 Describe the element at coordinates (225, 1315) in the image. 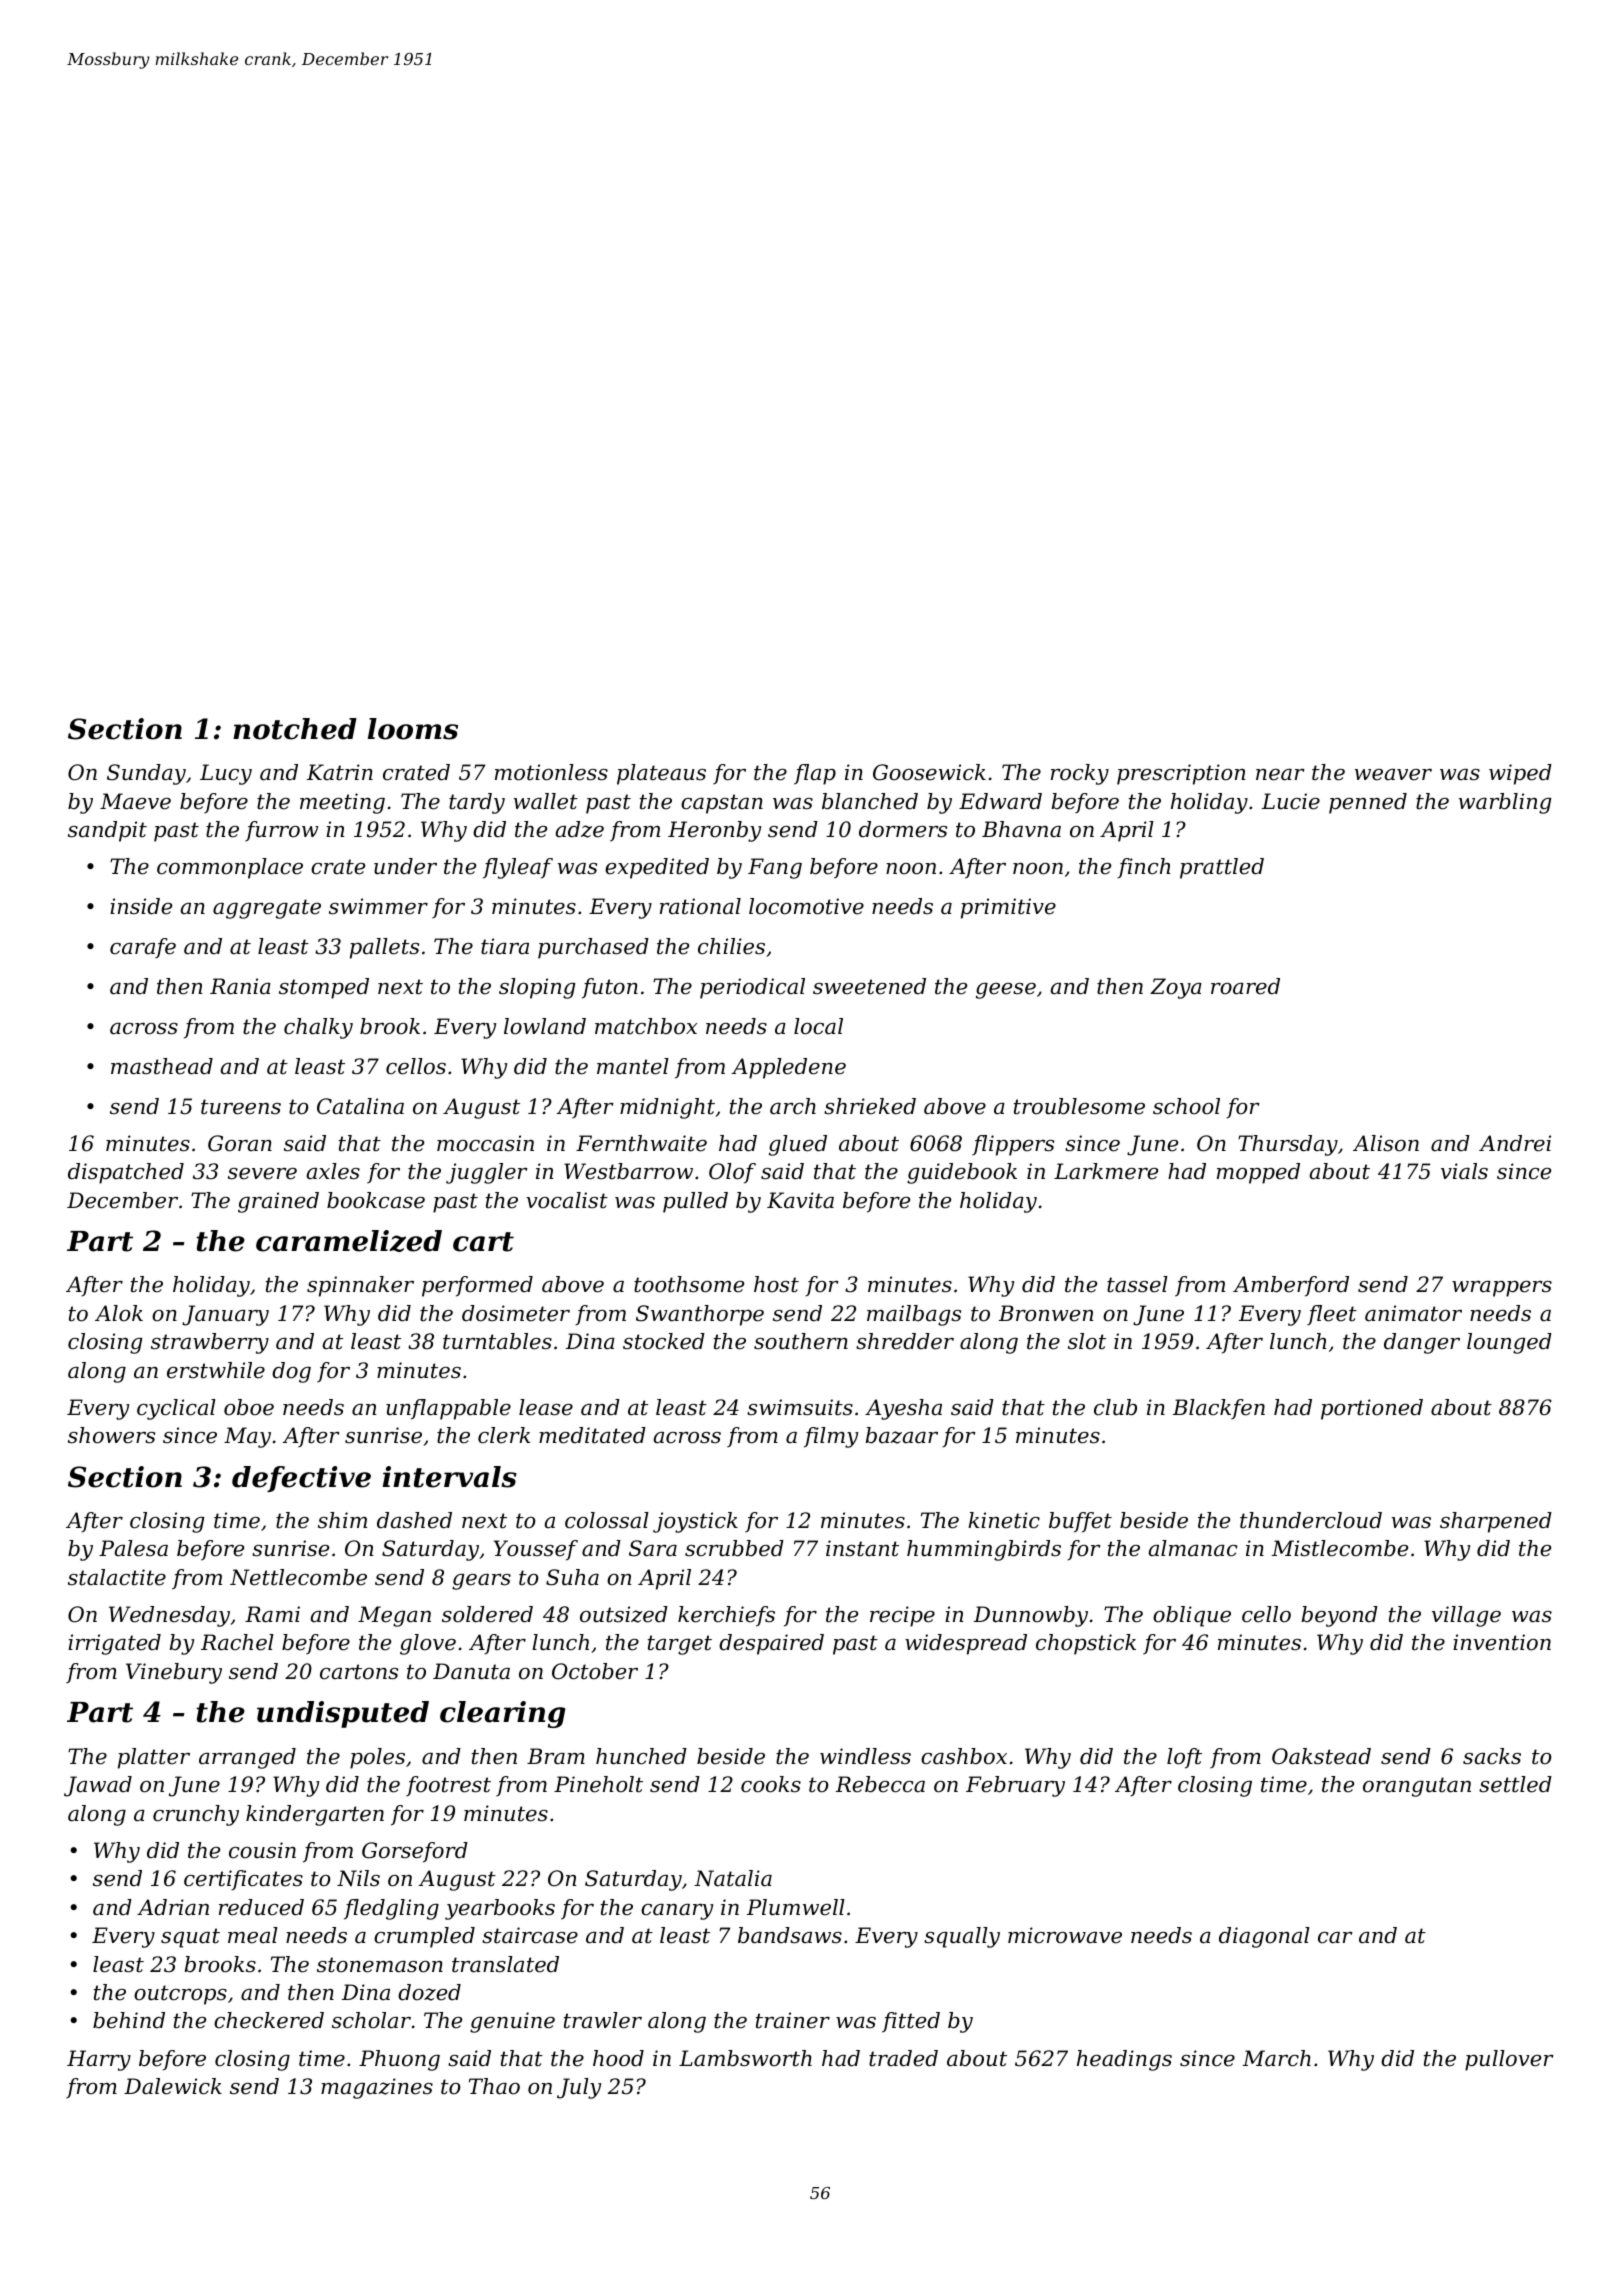

I see `January` at that location.
